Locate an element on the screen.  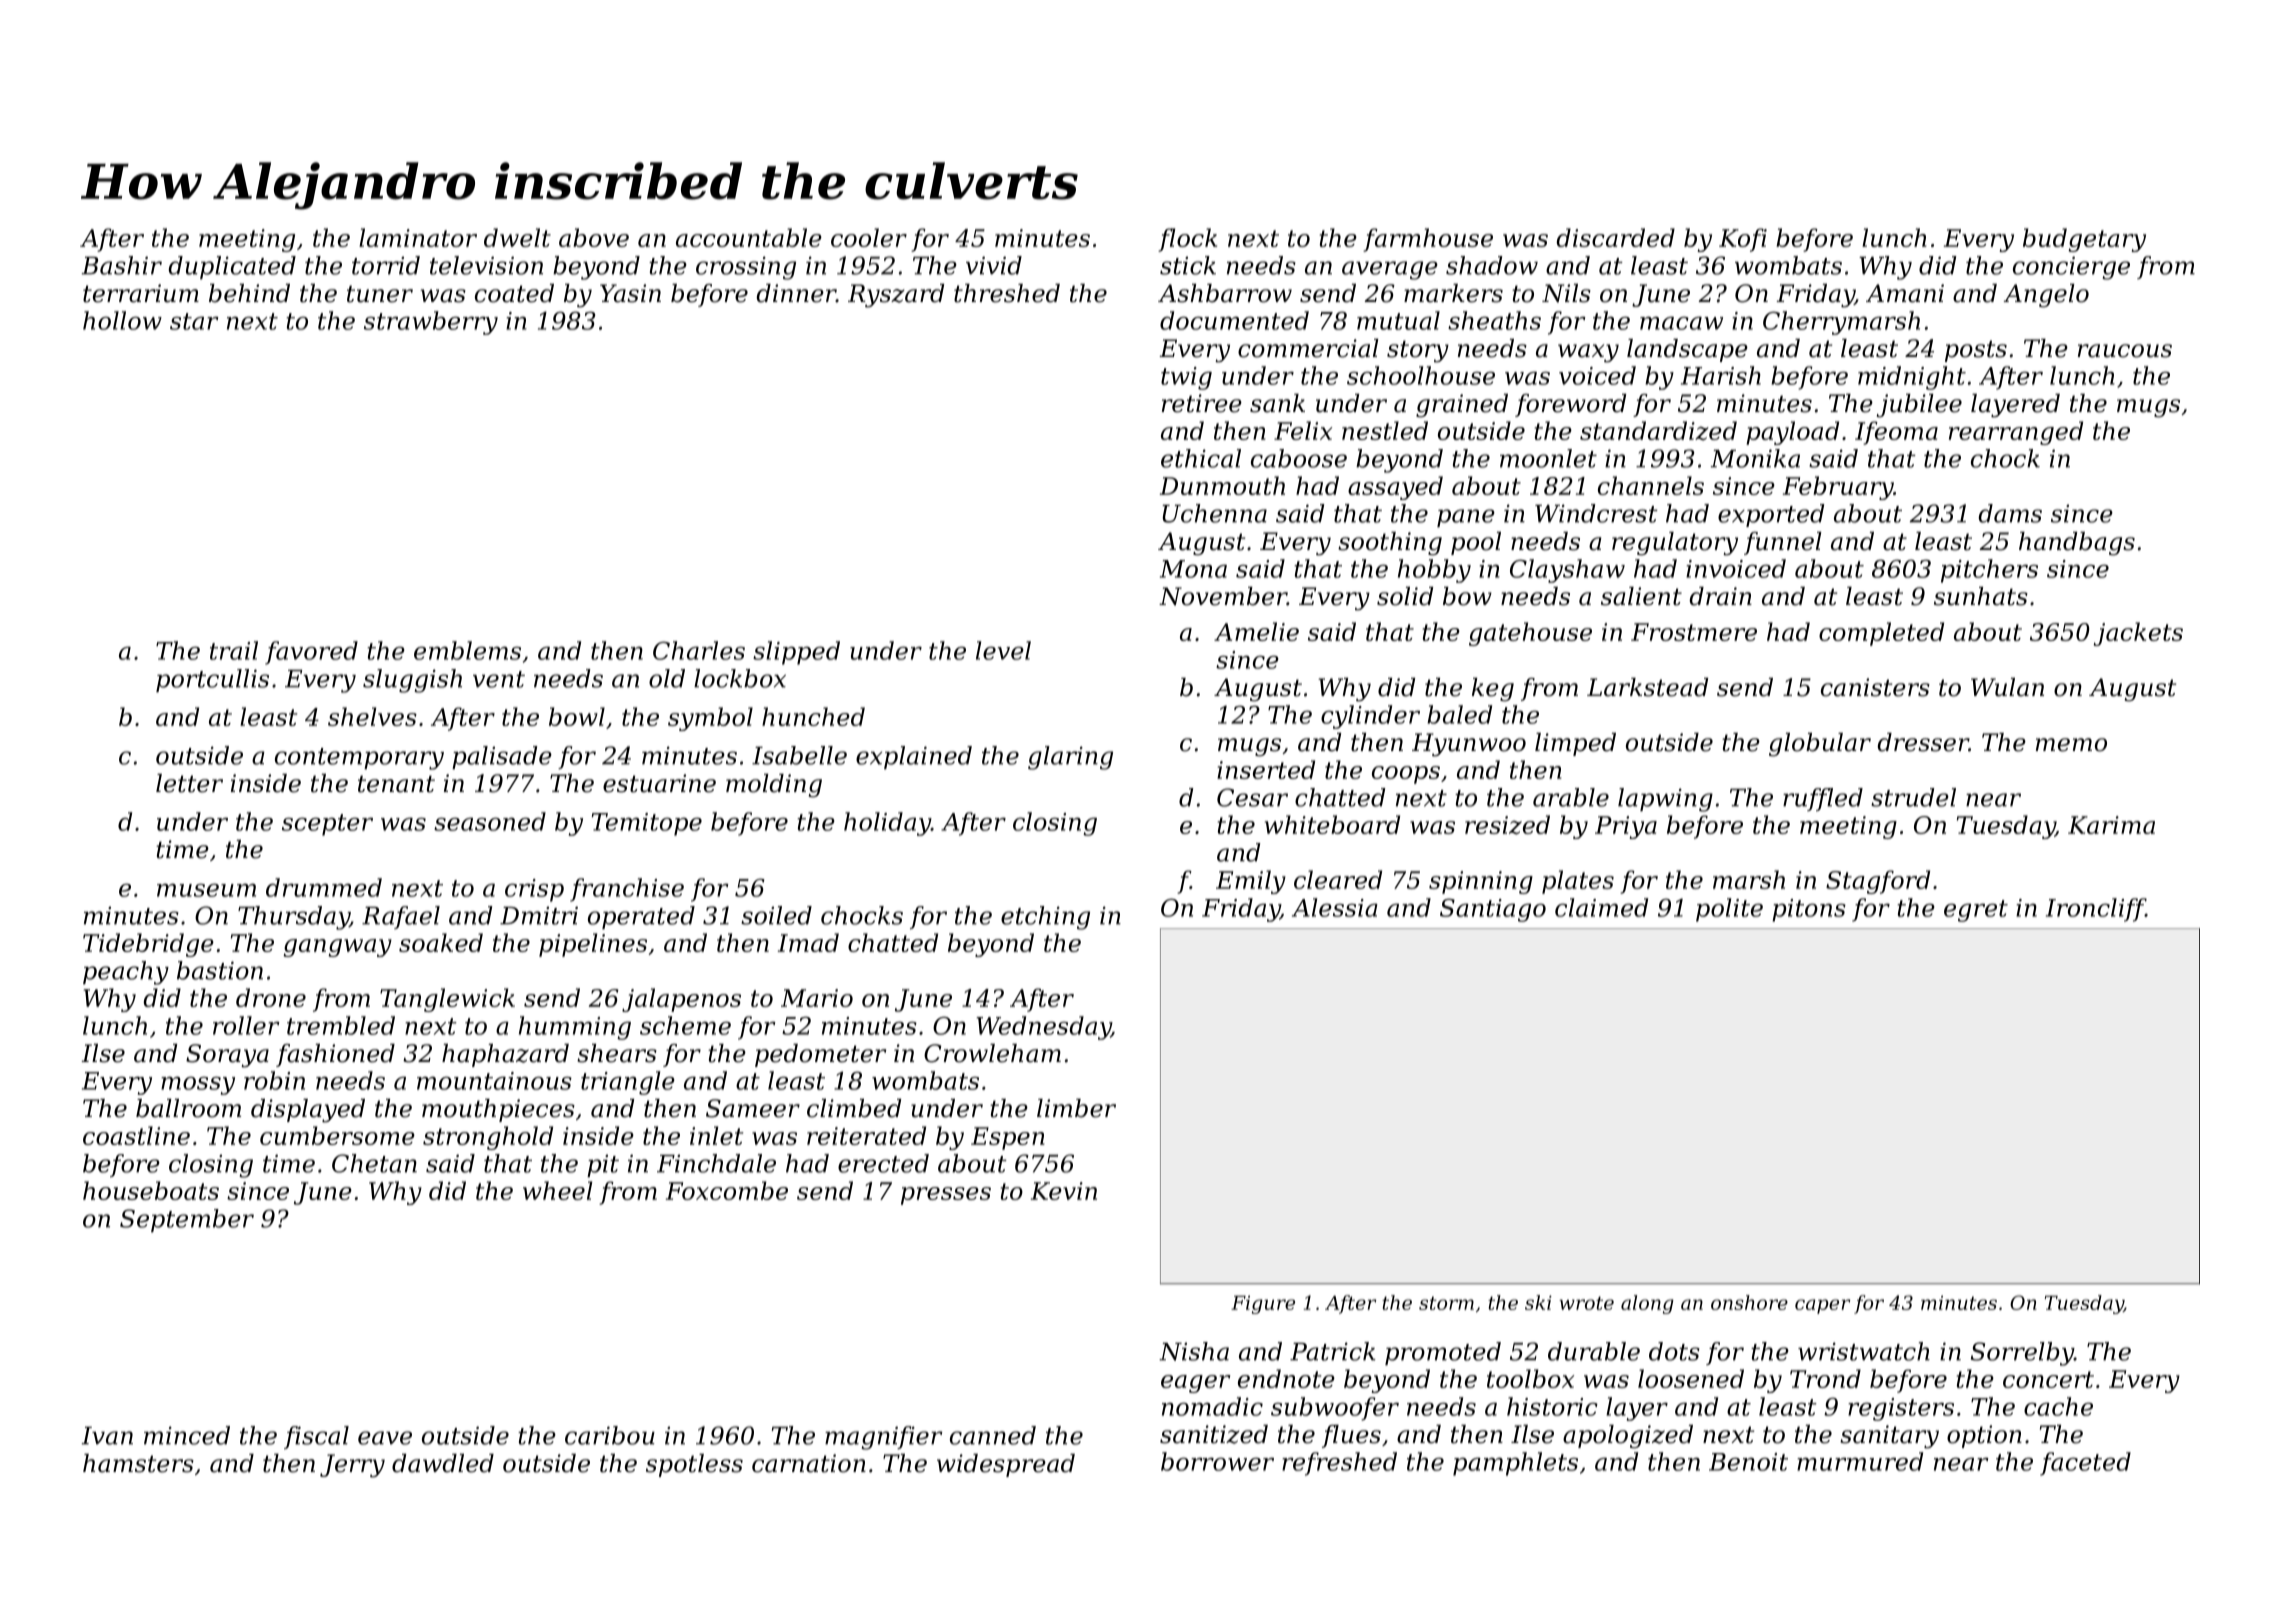
terrarium is located at coordinates (141, 293).
